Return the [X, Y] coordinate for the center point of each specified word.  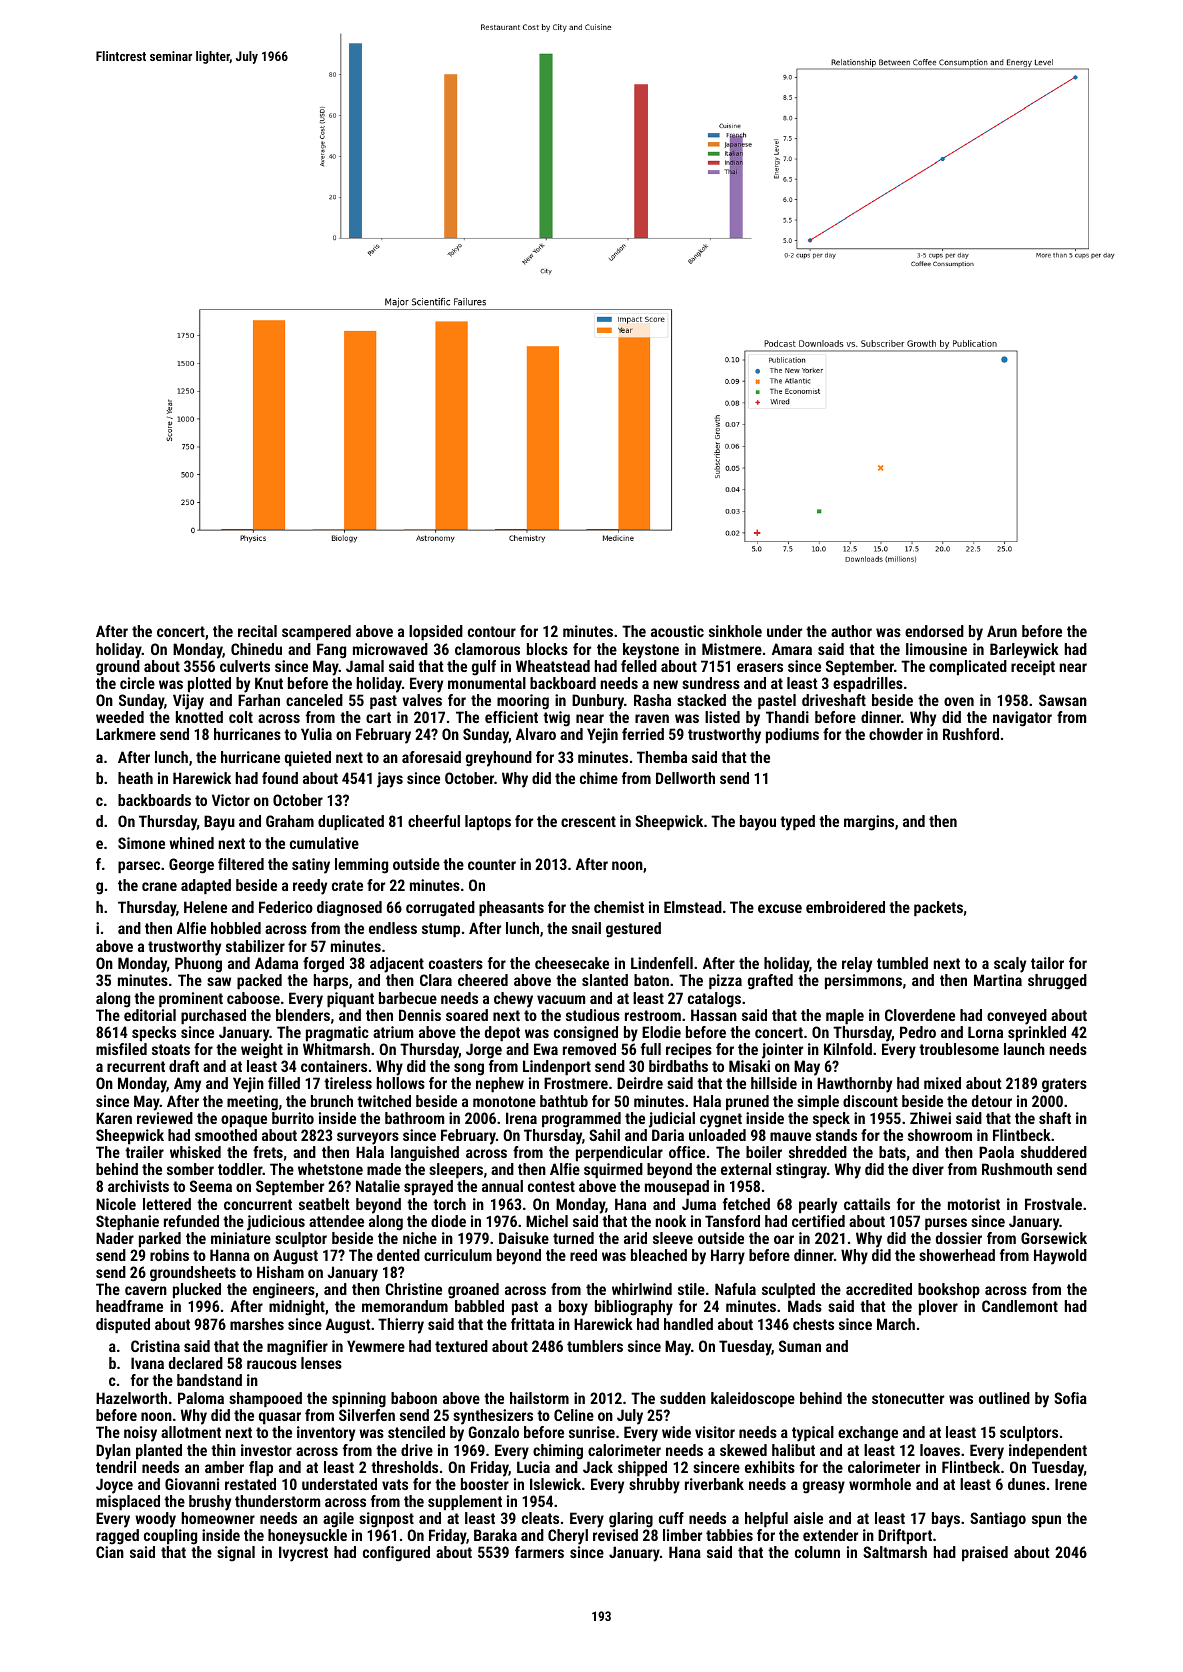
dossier [959, 1238]
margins [869, 823]
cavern [146, 1290]
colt [241, 717]
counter [492, 864]
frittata [532, 1324]
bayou [758, 823]
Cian [110, 1552]
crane [159, 886]
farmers [539, 1552]
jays [390, 780]
